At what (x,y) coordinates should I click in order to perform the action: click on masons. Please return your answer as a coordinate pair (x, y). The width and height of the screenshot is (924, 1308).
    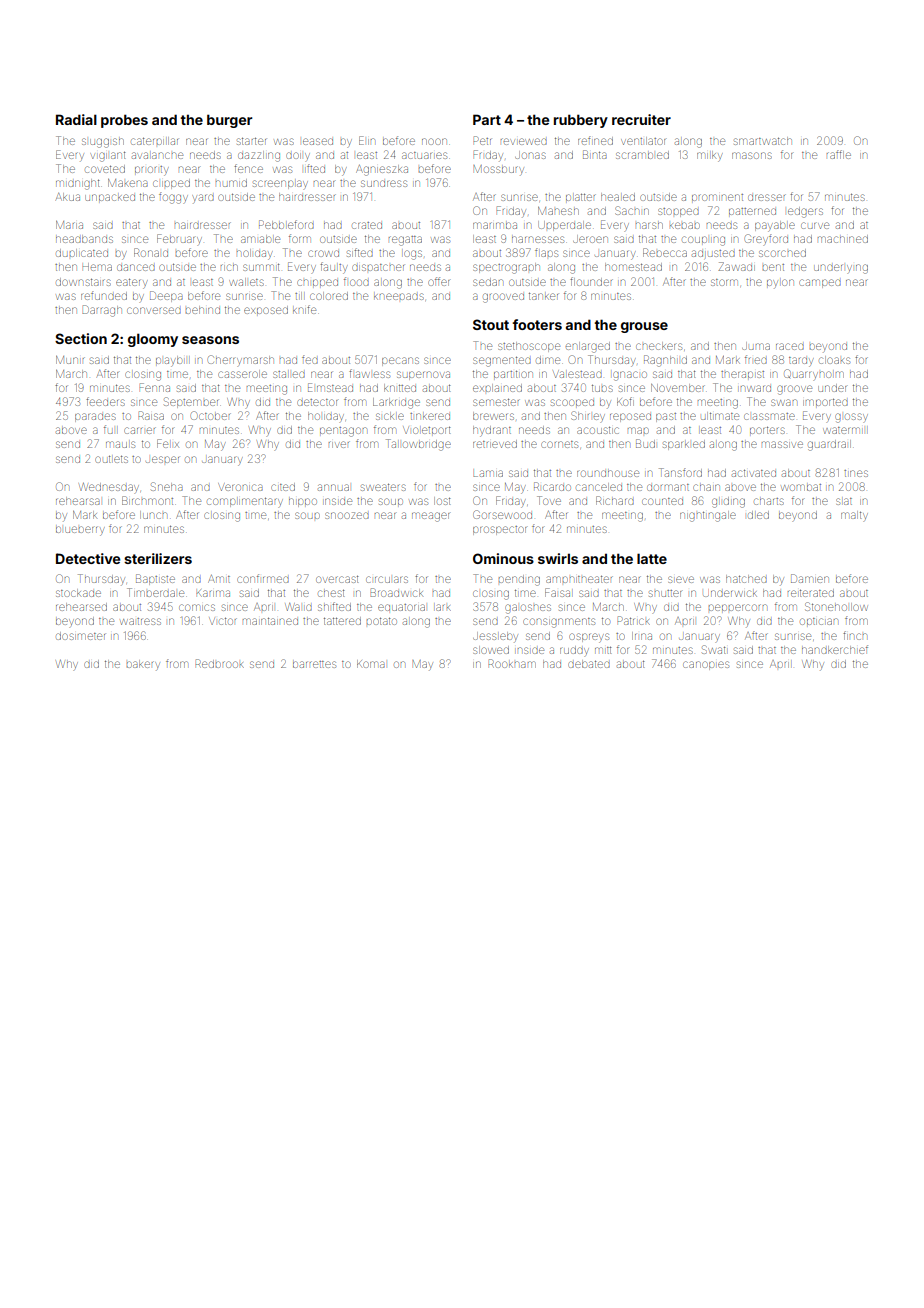
    Looking at the image, I should click on (752, 155).
